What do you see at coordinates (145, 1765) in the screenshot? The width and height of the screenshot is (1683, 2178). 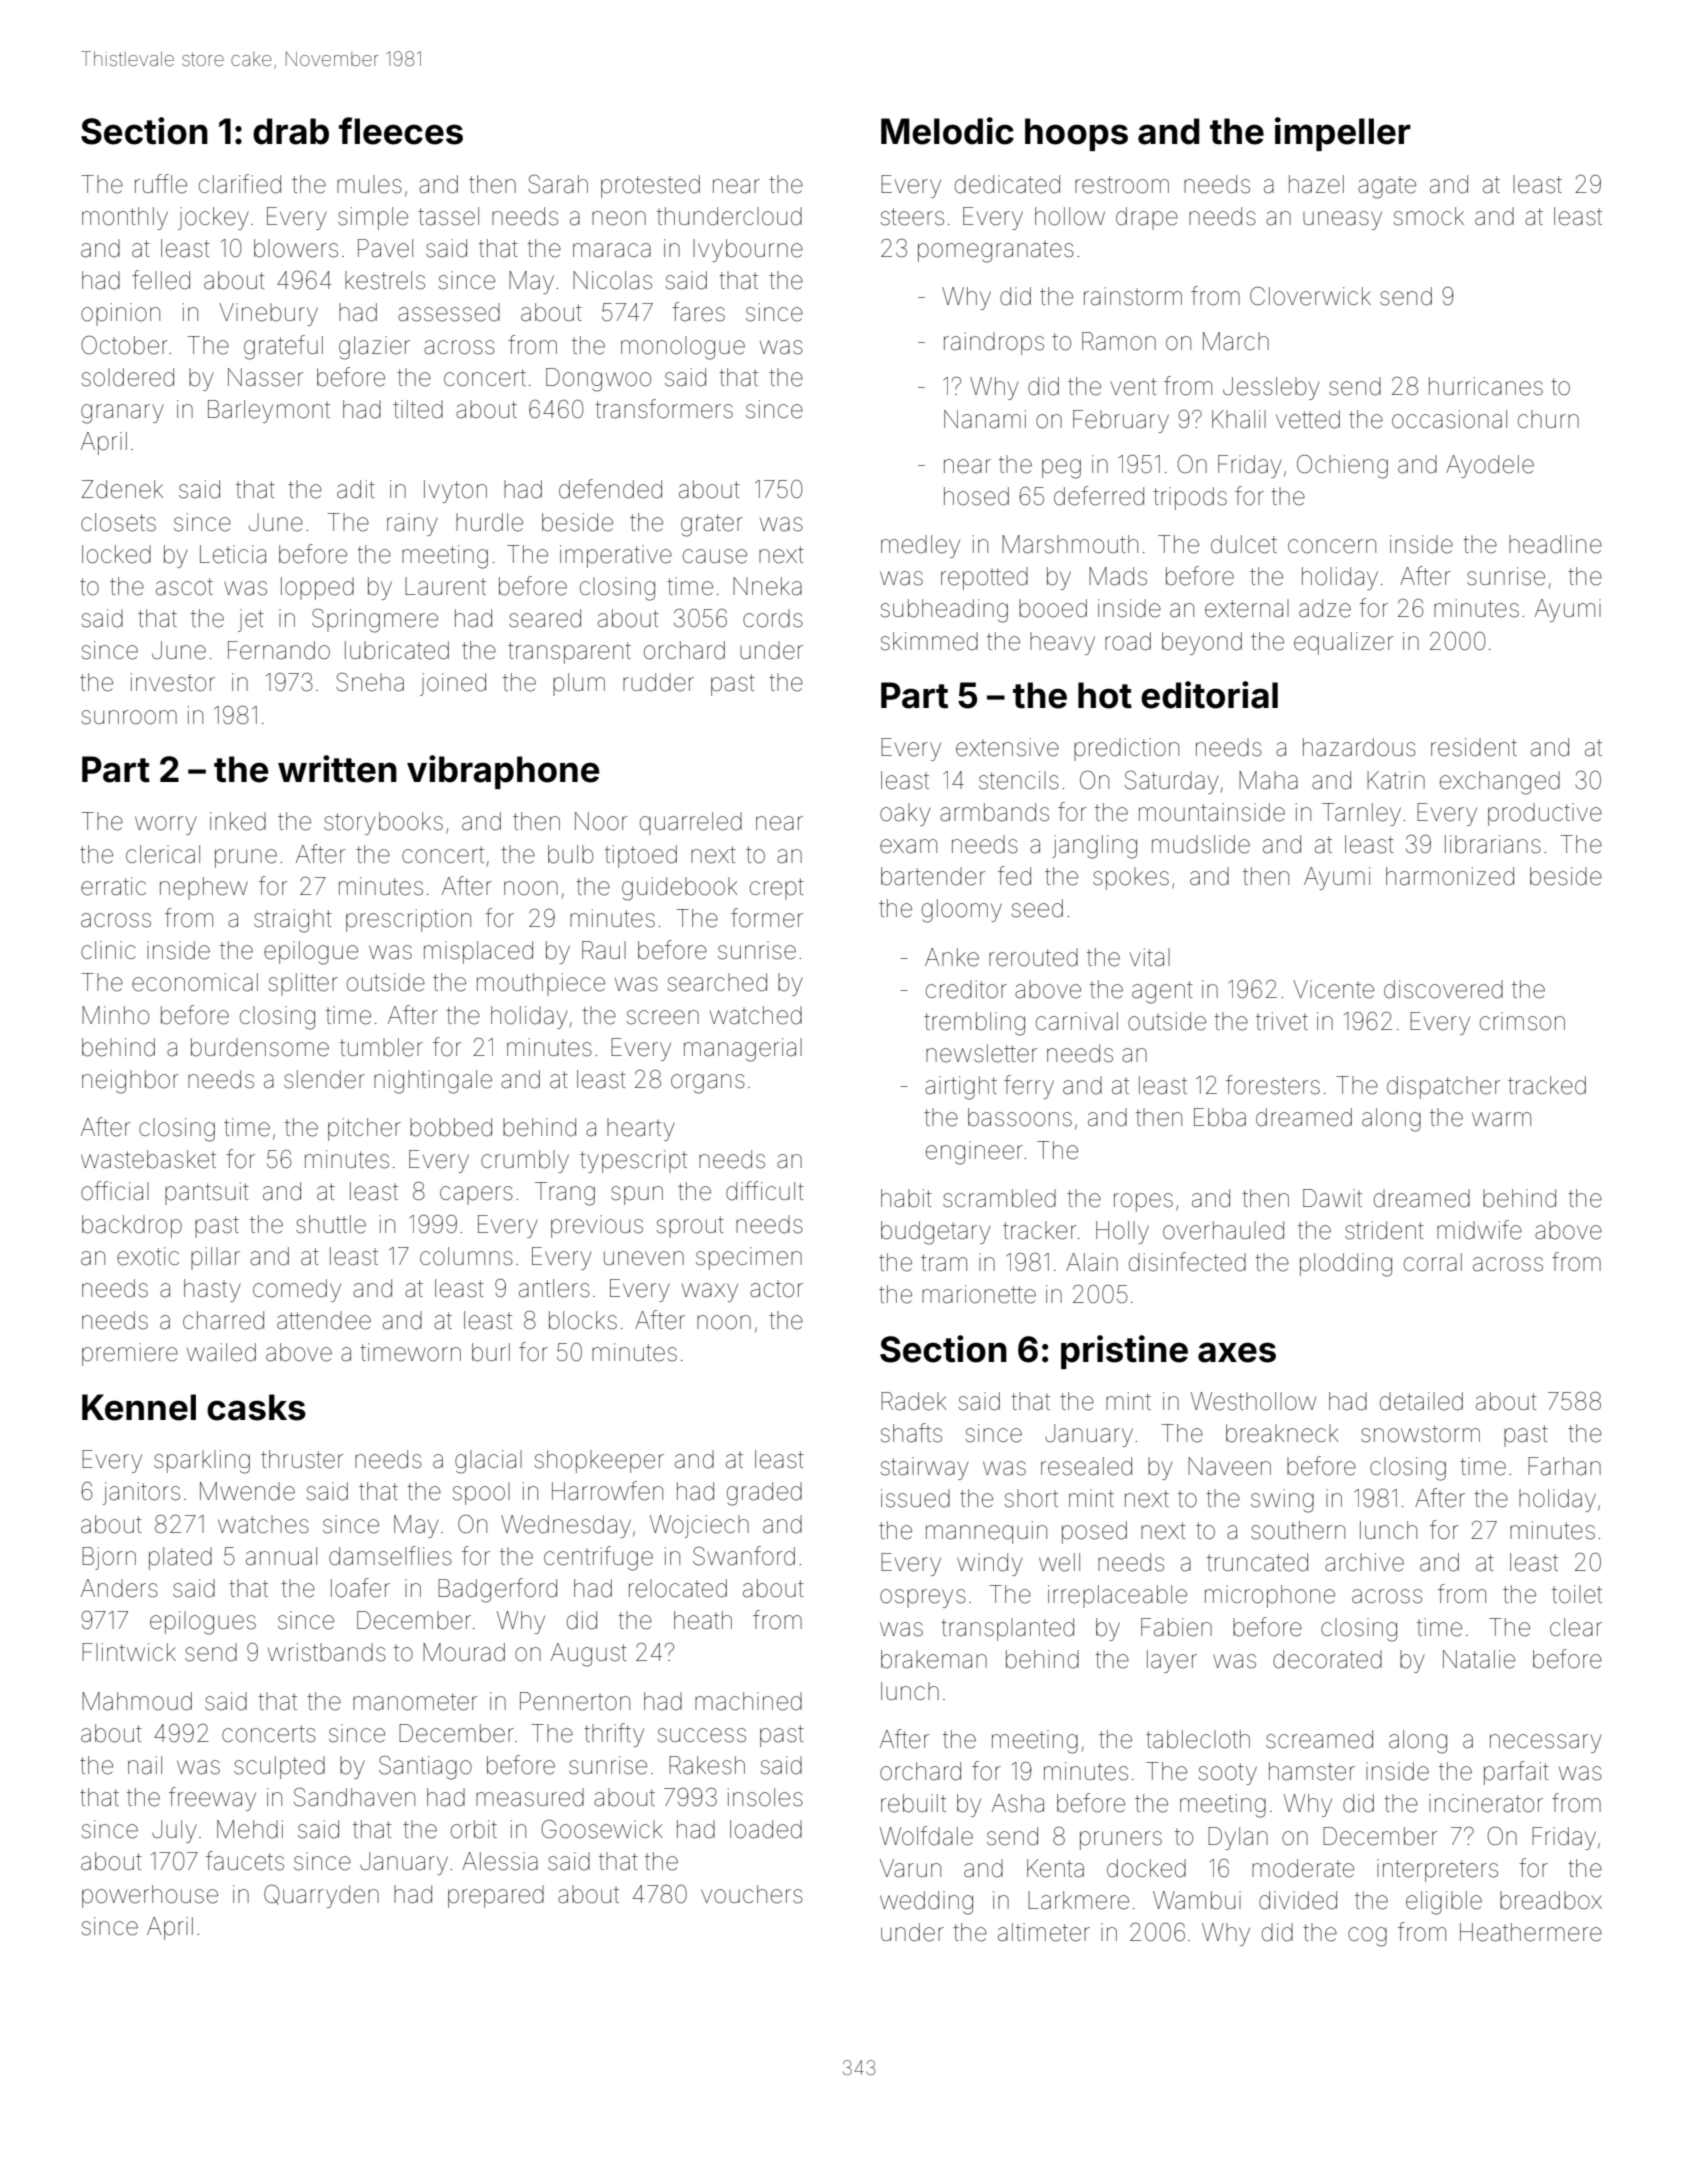 I see `nail` at bounding box center [145, 1765].
